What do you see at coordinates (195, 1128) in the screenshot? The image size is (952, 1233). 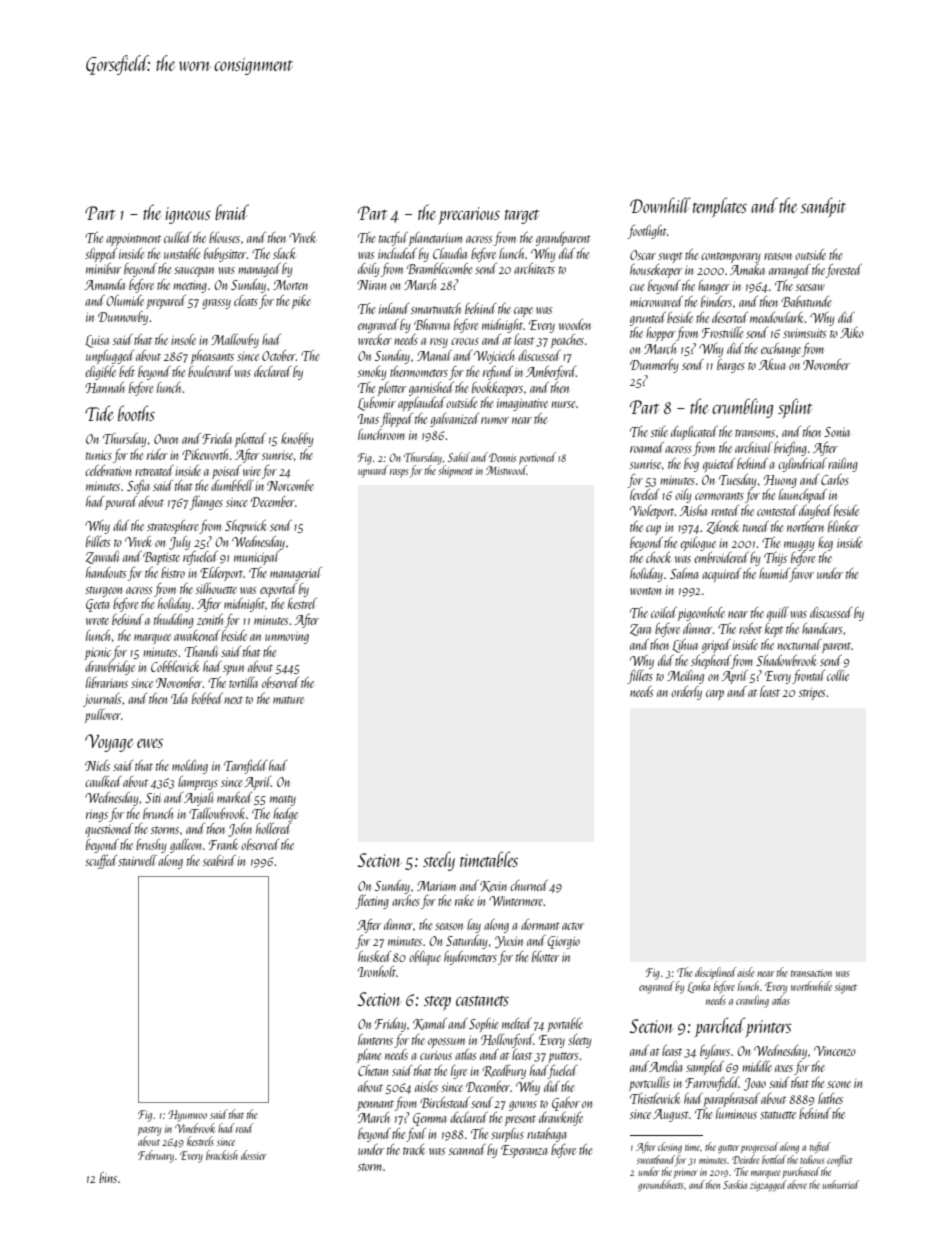 I see `Vinebrook` at bounding box center [195, 1128].
